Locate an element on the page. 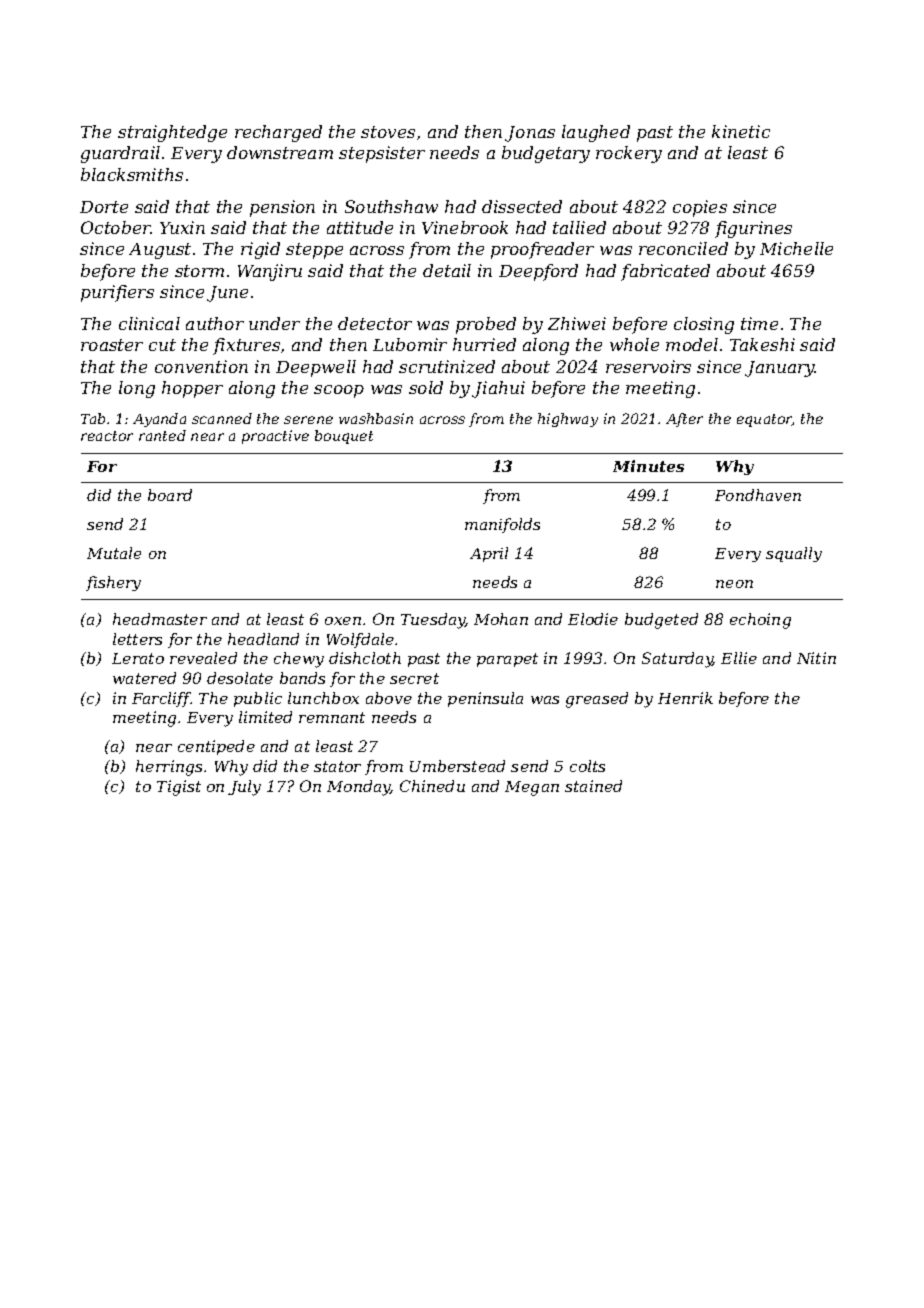 This image has height=1308, width=924. detector is located at coordinates (375, 323).
